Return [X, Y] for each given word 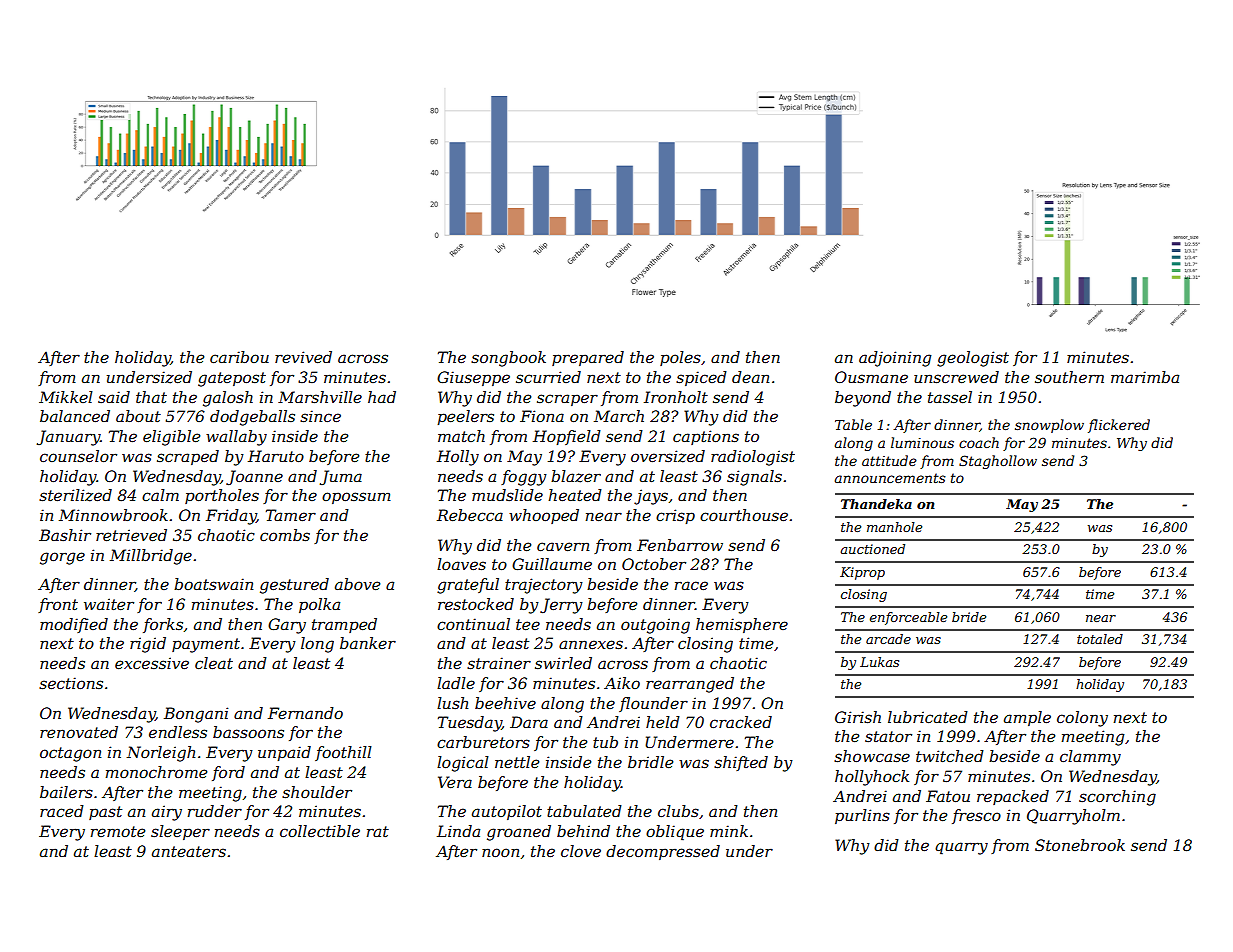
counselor [78, 456]
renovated [79, 732]
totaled [1100, 639]
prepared [588, 358]
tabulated [584, 811]
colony [1082, 719]
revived [303, 357]
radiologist [753, 458]
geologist [973, 359]
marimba [1145, 377]
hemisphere [742, 625]
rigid [148, 645]
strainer [499, 663]
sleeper [180, 832]
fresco [976, 816]
